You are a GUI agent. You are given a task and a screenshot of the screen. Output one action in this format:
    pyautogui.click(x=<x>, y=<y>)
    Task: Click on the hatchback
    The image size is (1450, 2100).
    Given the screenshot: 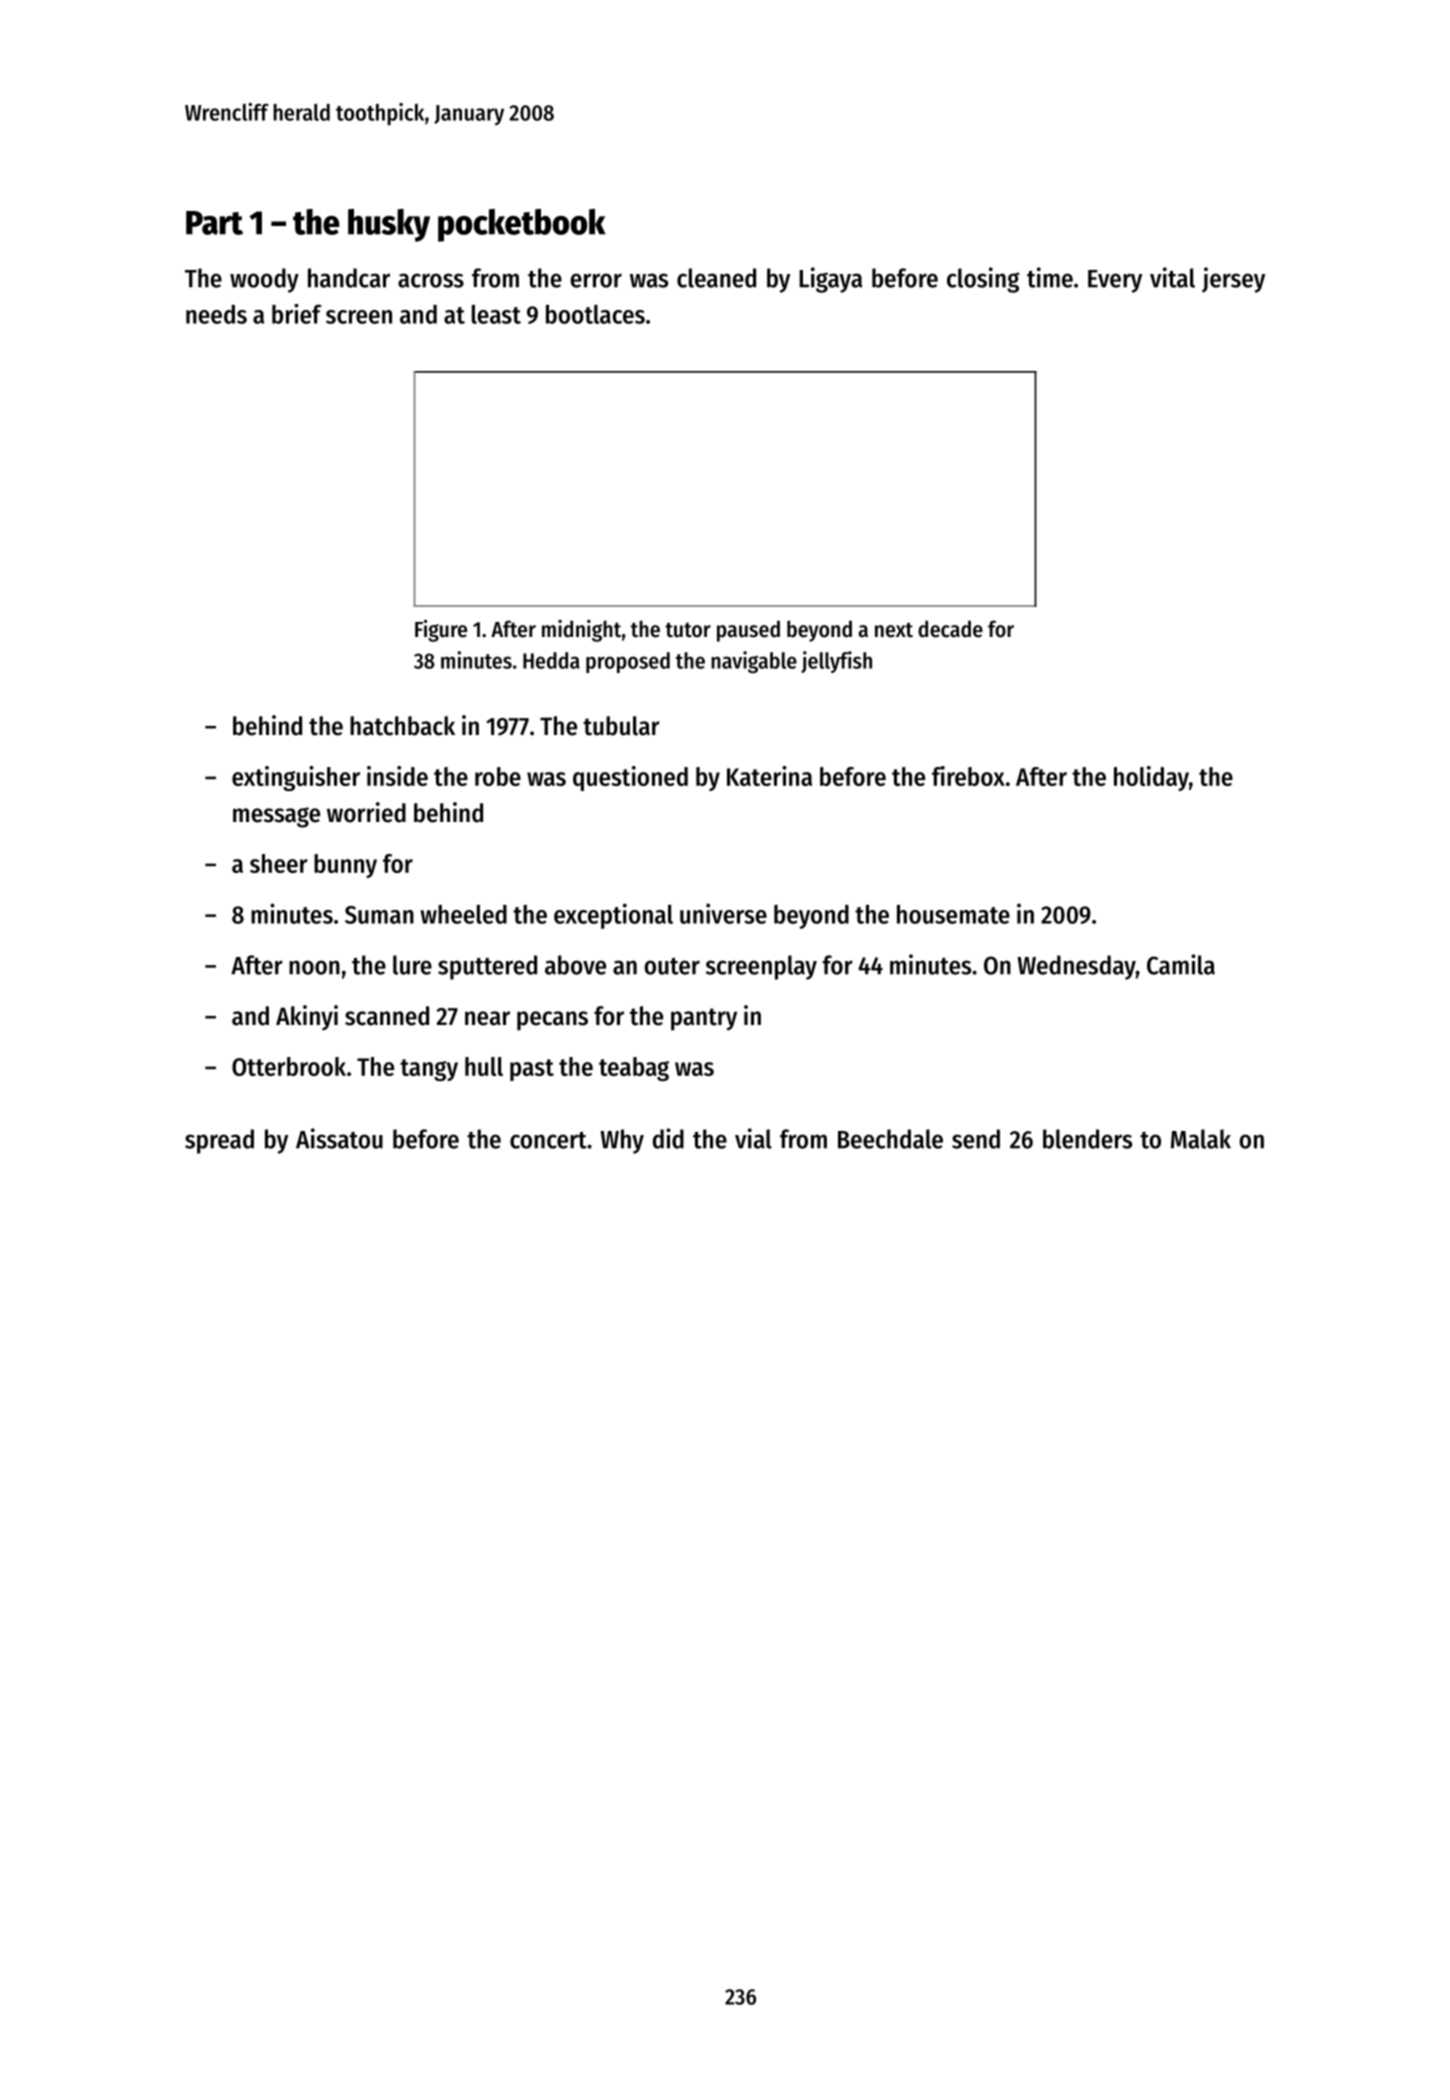 What is the action you would take?
    pyautogui.click(x=402, y=726)
